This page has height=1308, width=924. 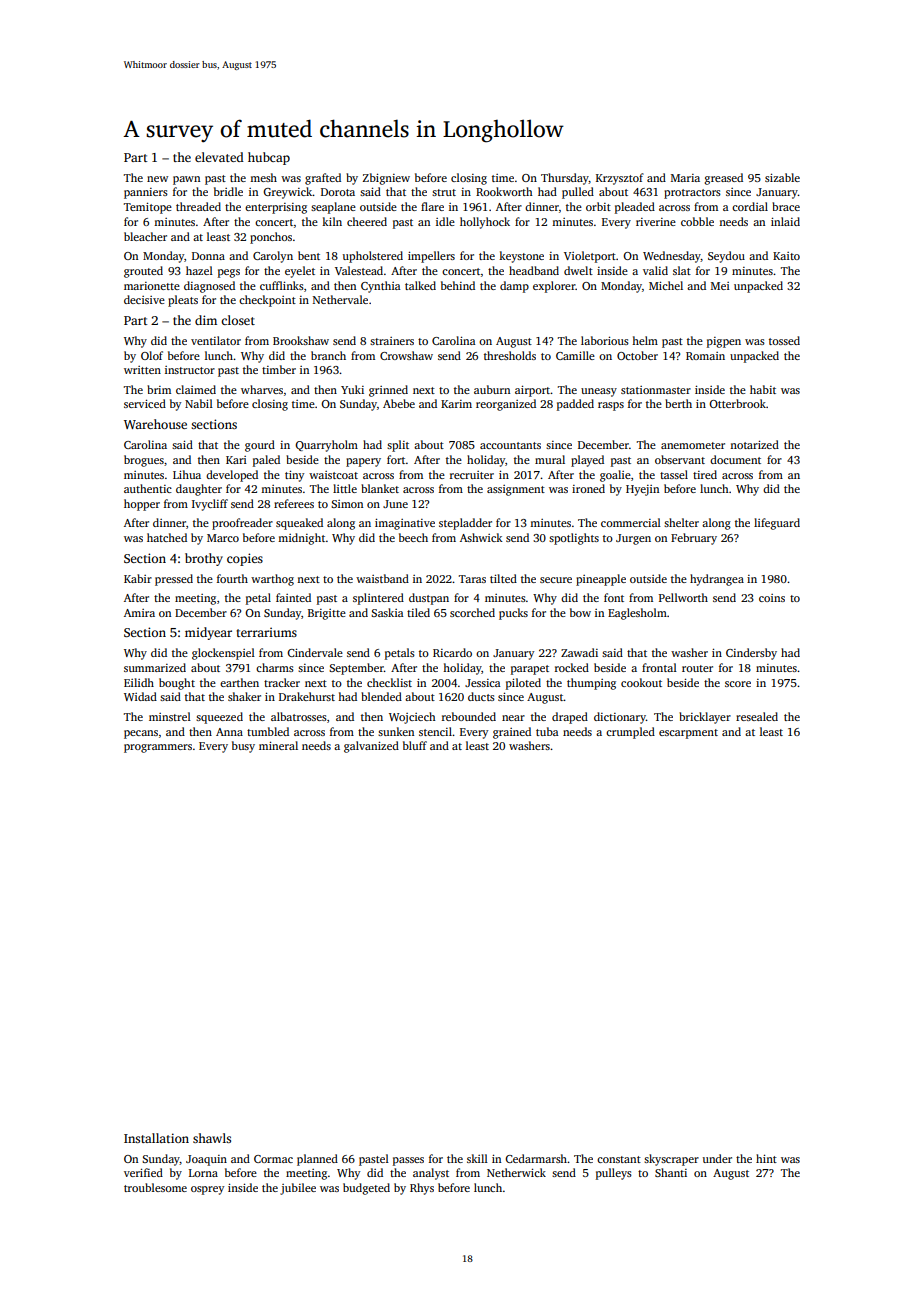 I want to click on Quarryholm, so click(x=326, y=446).
